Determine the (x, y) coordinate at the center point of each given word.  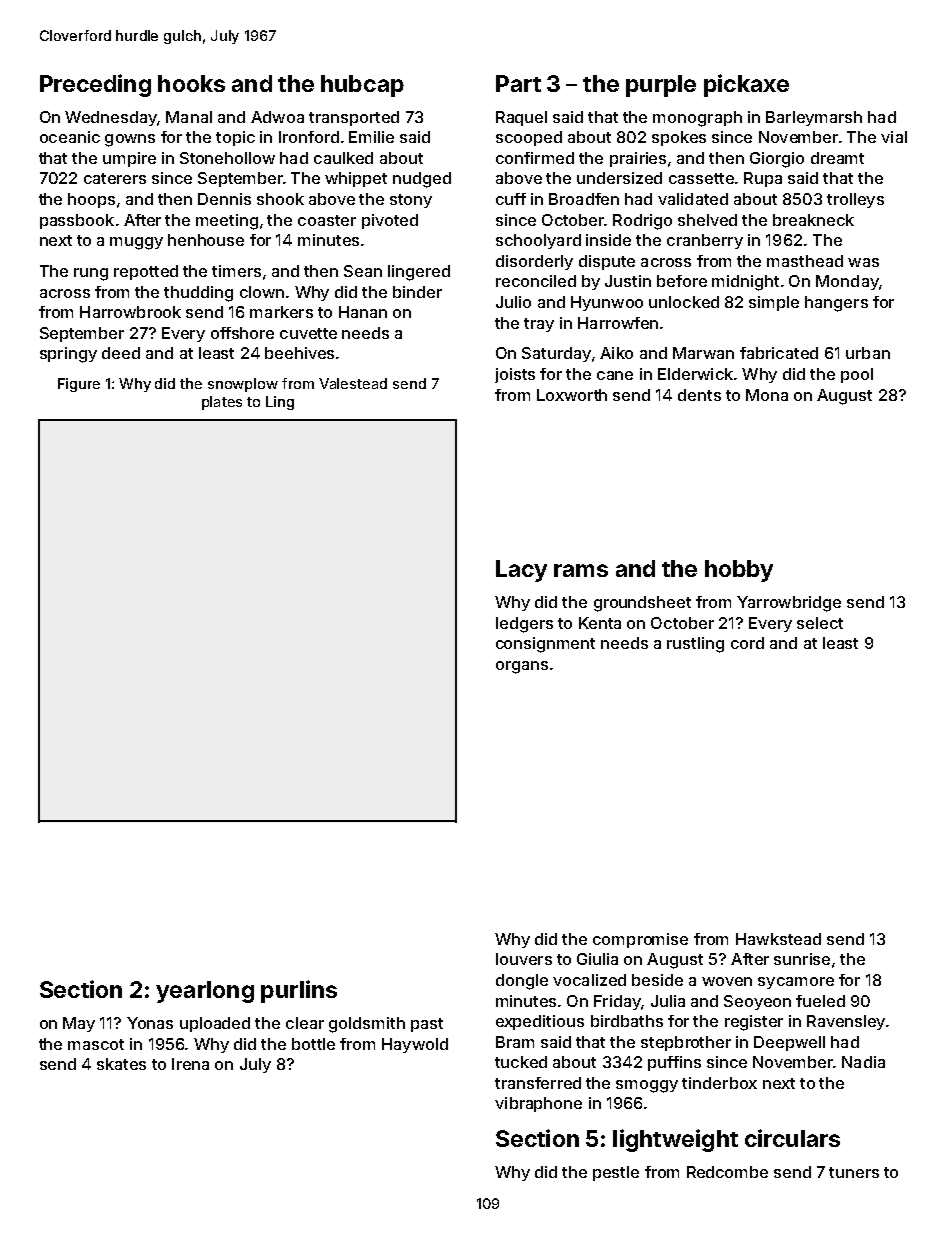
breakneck (813, 220)
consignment (545, 645)
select (820, 623)
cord (747, 643)
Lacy (521, 571)
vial (894, 137)
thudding (198, 294)
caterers (115, 178)
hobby (739, 571)
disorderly (534, 262)
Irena (190, 1064)
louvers (524, 959)
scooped (529, 138)
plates (222, 403)
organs (522, 667)
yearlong (205, 992)
